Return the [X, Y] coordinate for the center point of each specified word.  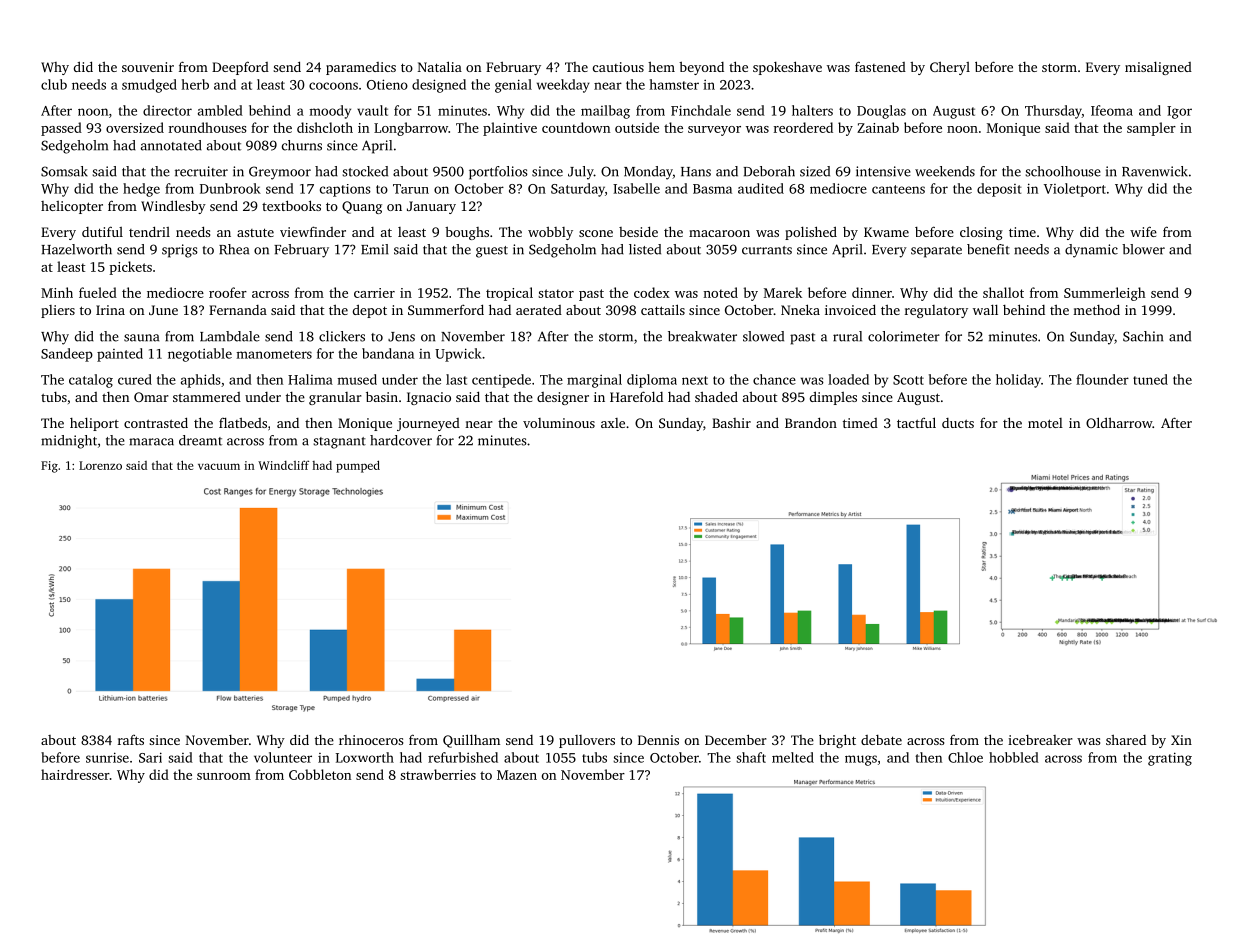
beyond [701, 68]
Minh [57, 292]
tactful [916, 422]
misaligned [1158, 68]
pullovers [587, 741]
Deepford [240, 68]
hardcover [401, 440]
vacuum [219, 466]
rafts [131, 740]
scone [596, 233]
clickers [342, 336]
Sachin [1143, 336]
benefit [988, 249]
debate [881, 740]
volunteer [283, 757]
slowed [763, 336]
